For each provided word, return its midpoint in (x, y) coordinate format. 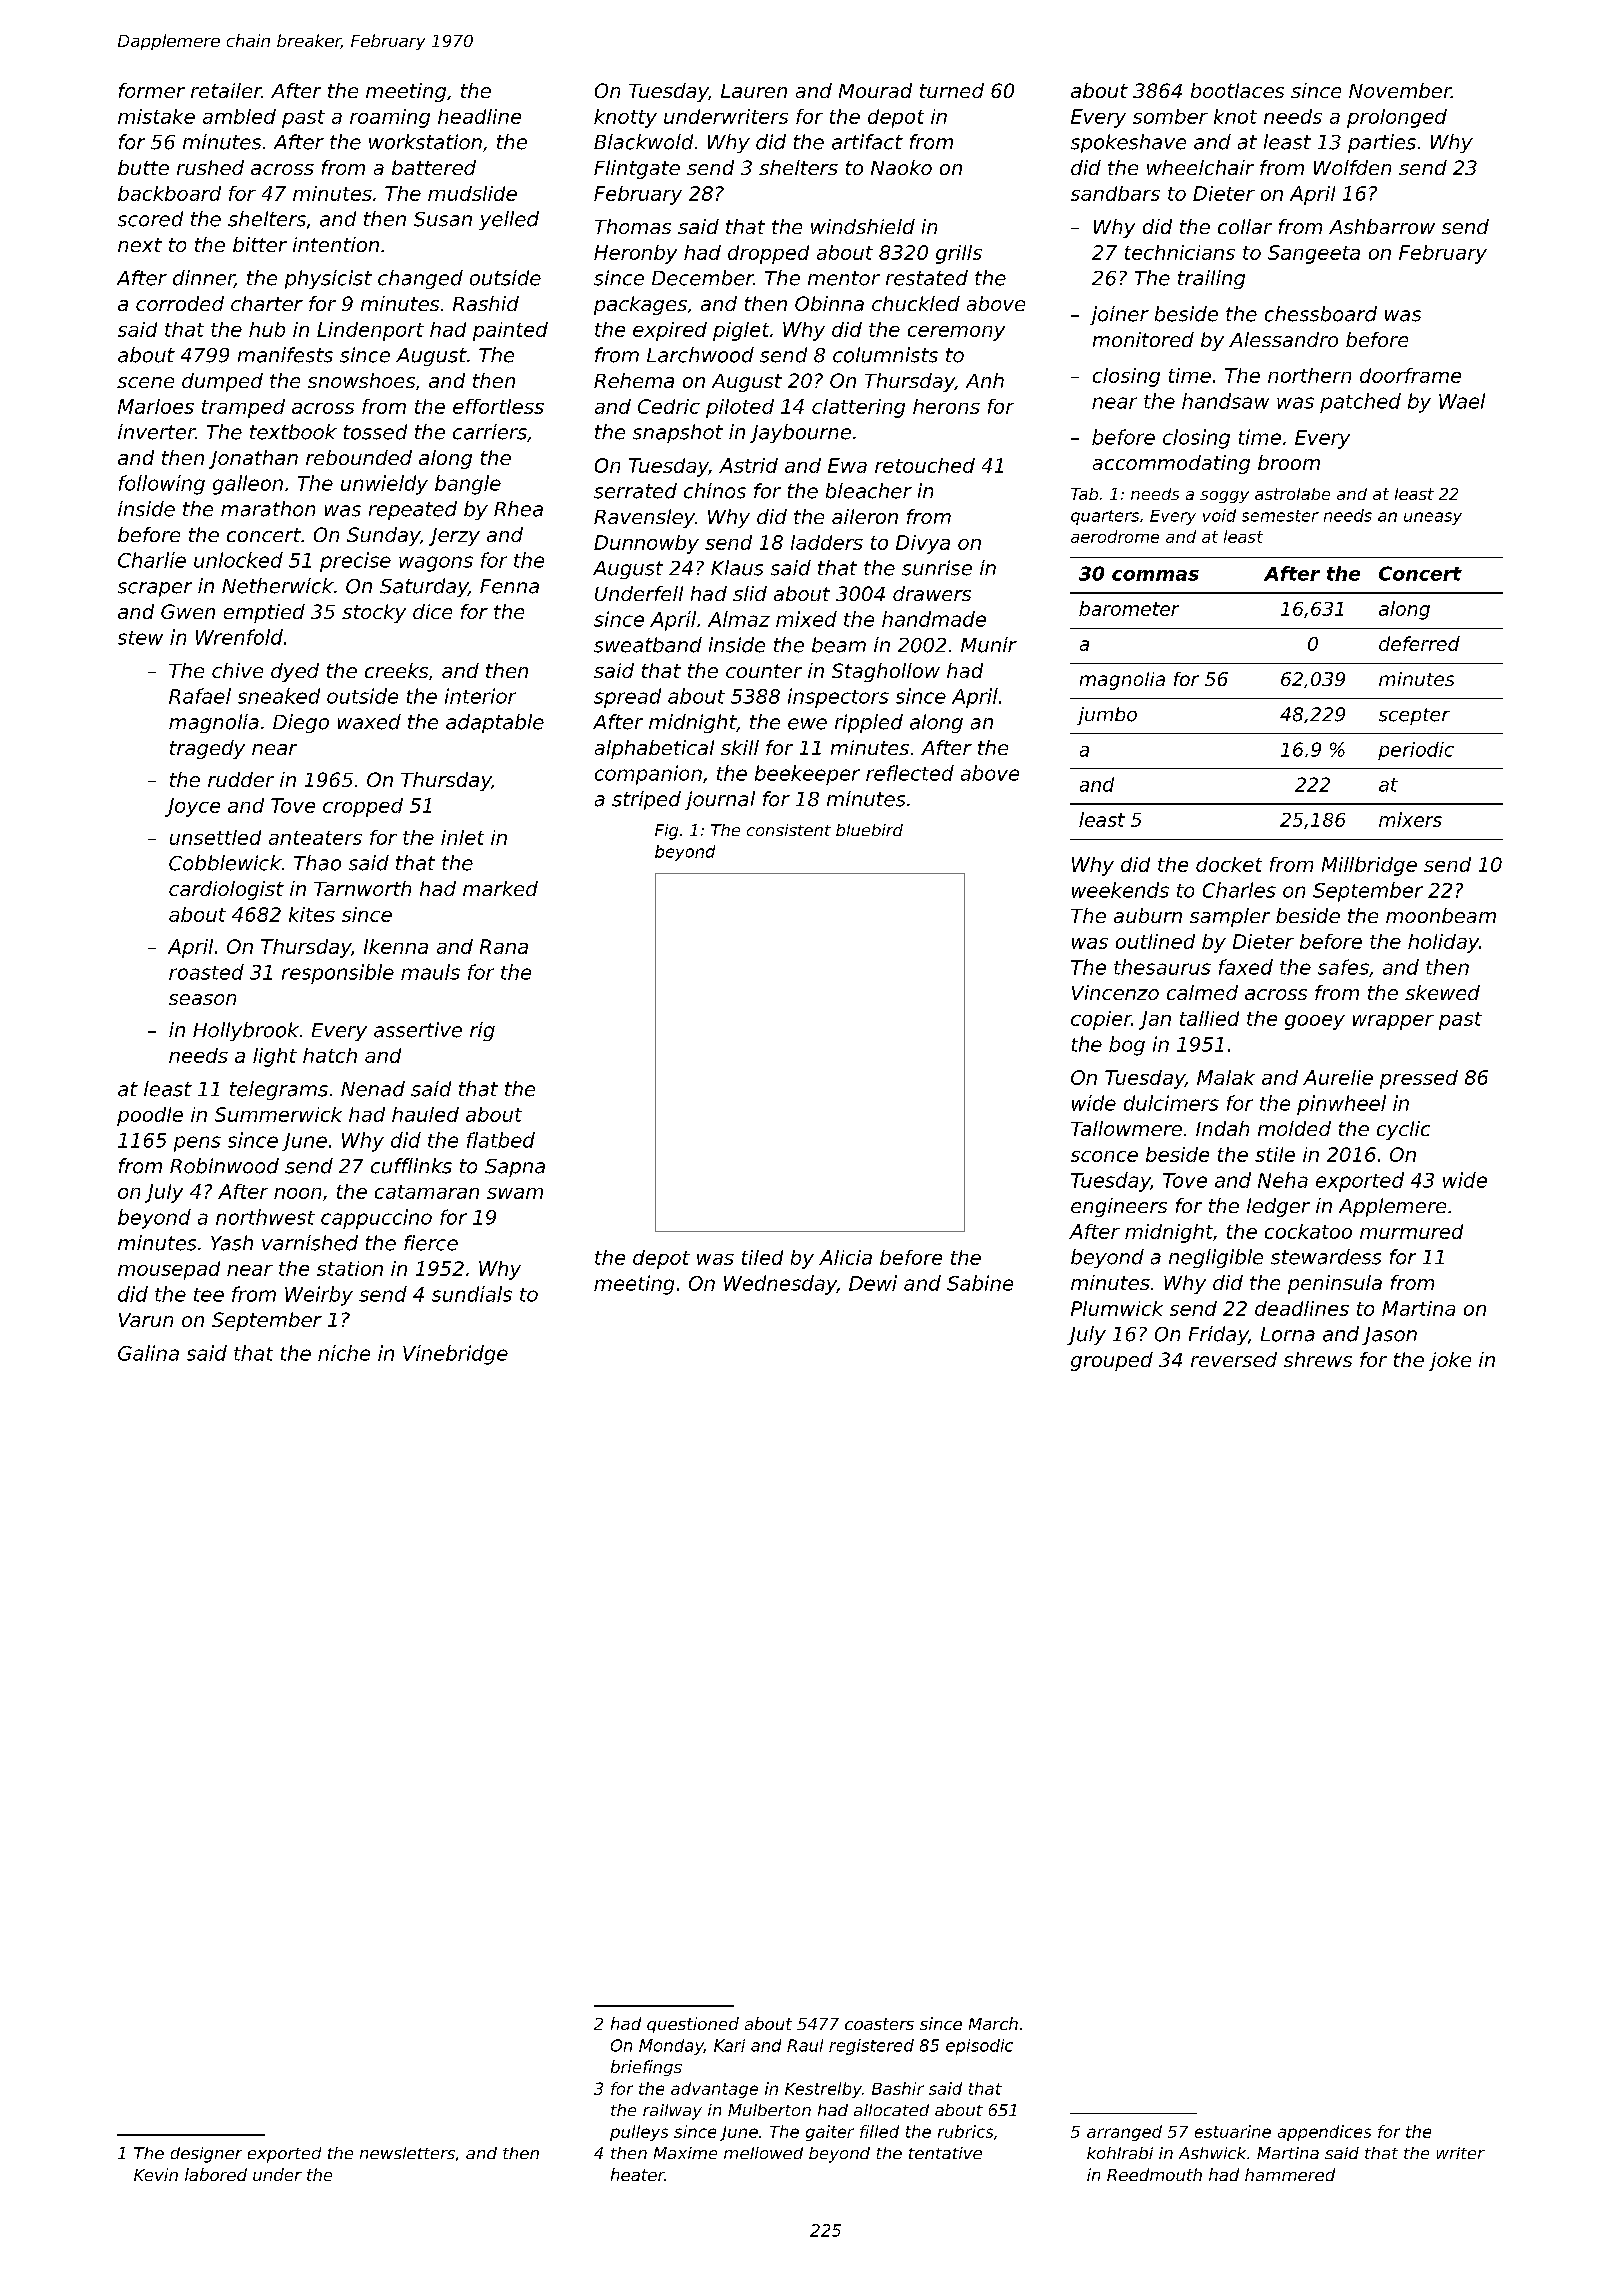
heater (638, 2174)
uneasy (1433, 518)
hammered (1290, 2174)
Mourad (875, 90)
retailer (226, 90)
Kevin (156, 2174)
